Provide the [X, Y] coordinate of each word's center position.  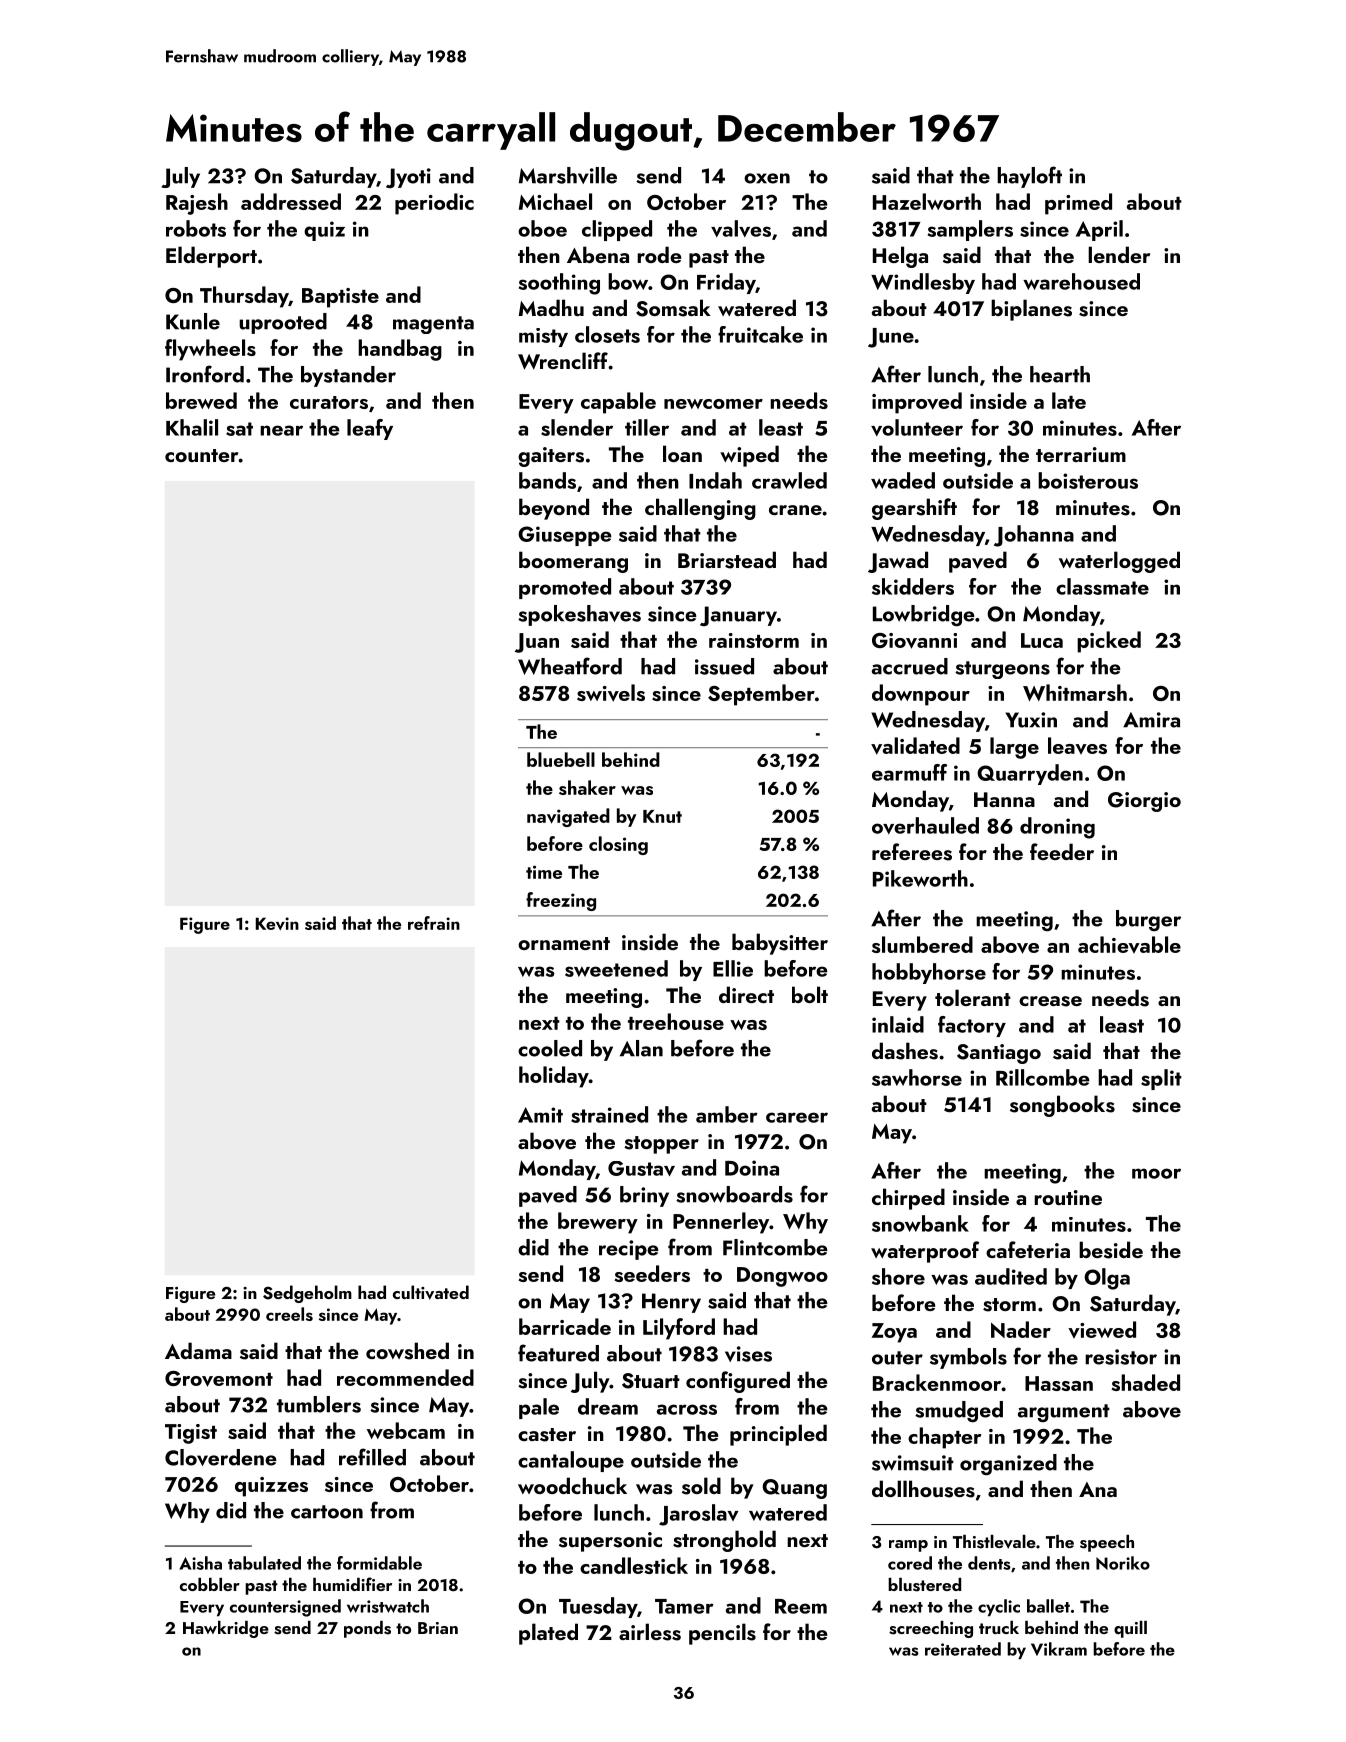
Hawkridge [226, 1629]
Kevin [277, 923]
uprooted [283, 323]
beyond [554, 509]
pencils [722, 1634]
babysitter [780, 944]
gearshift [914, 509]
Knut [662, 816]
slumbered [922, 944]
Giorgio [1144, 802]
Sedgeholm [307, 1294]
